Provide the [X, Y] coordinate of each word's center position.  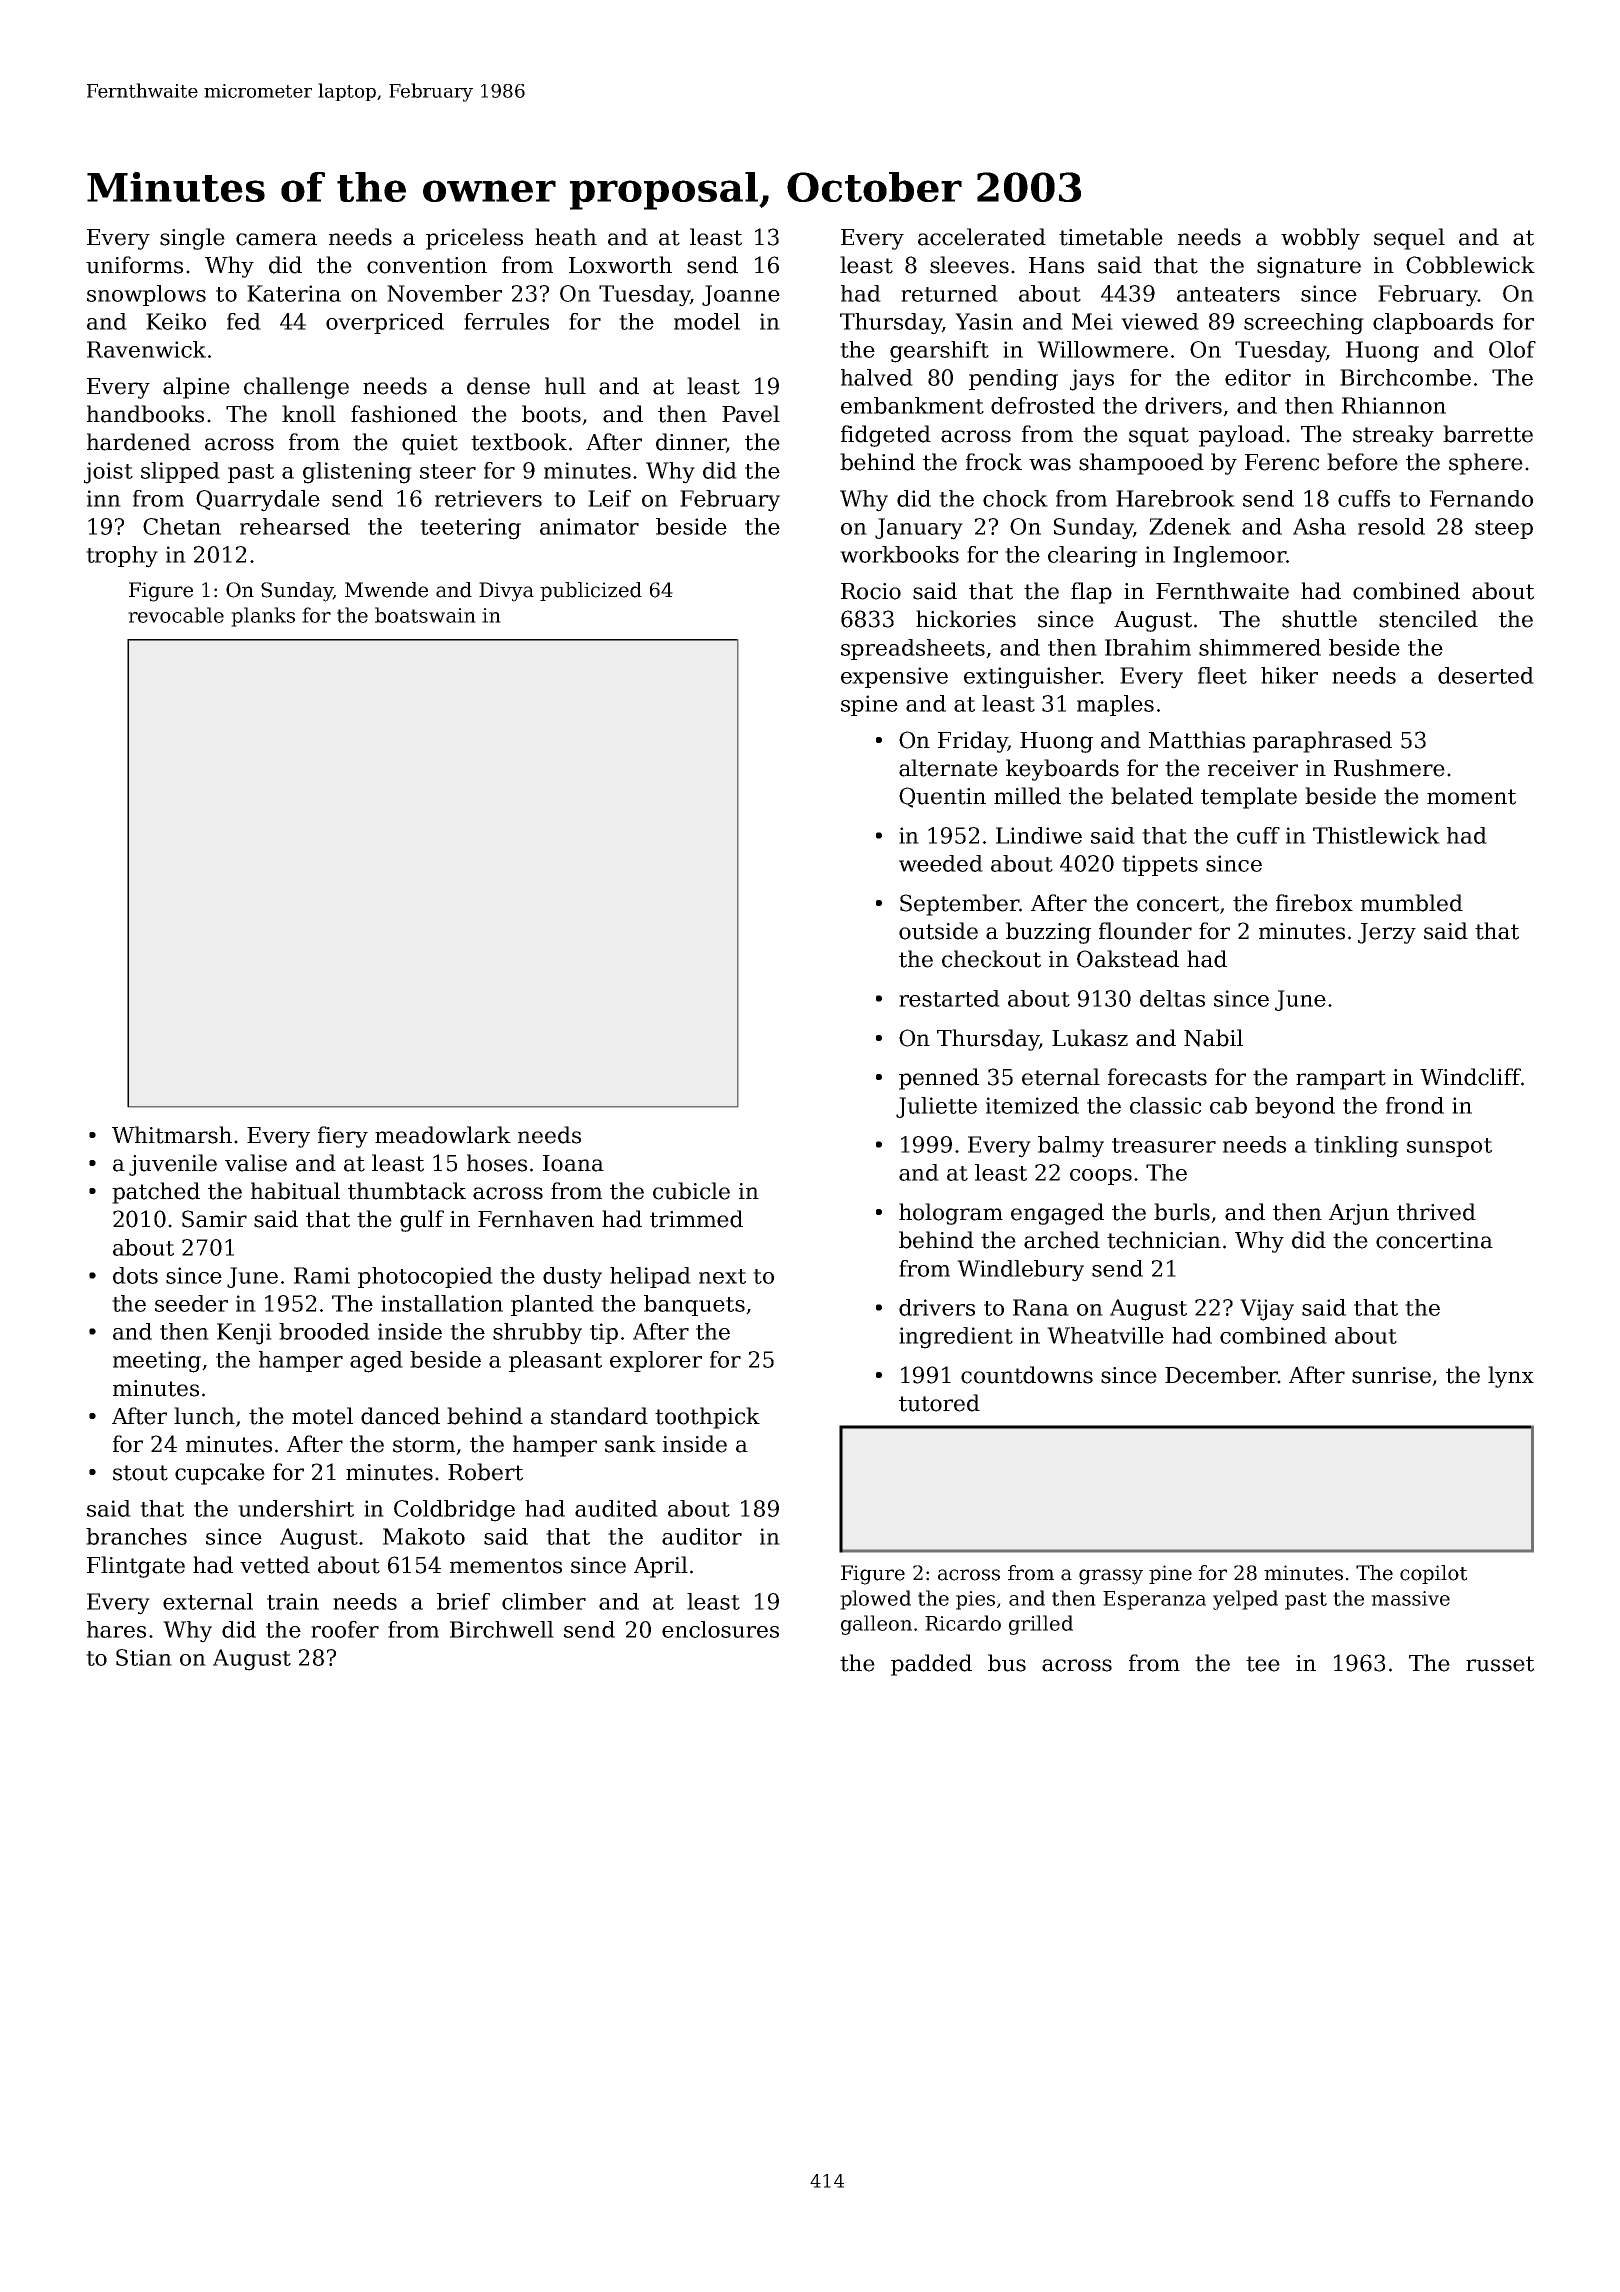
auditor [702, 1536]
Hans [1056, 265]
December [1221, 1375]
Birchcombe [1405, 377]
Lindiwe [1039, 835]
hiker [1289, 675]
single [192, 239]
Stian [144, 1657]
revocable [176, 615]
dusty [572, 1278]
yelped [1245, 1600]
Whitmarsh [172, 1135]
